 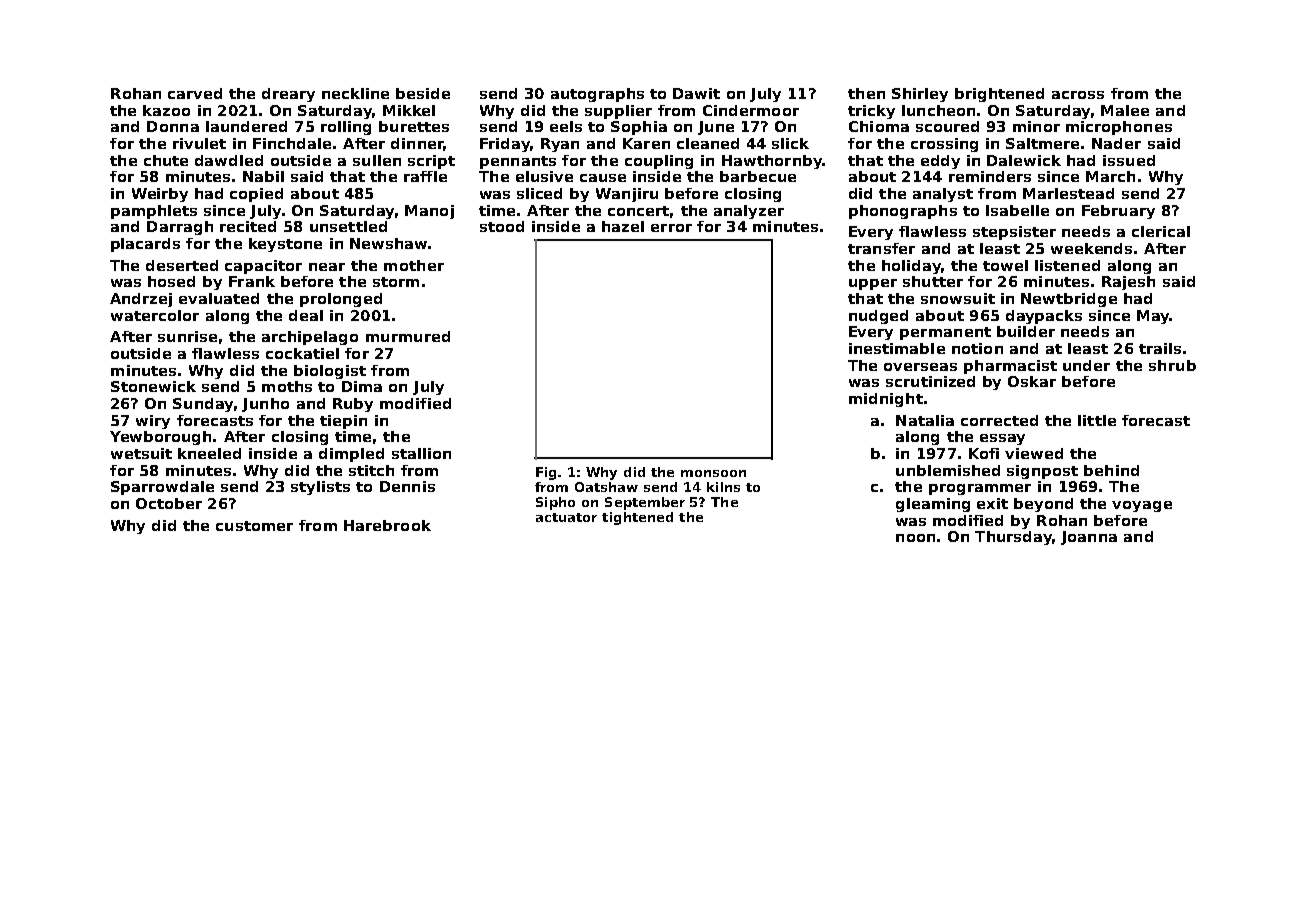 What do you see at coordinates (999, 95) in the screenshot?
I see `brightened` at bounding box center [999, 95].
